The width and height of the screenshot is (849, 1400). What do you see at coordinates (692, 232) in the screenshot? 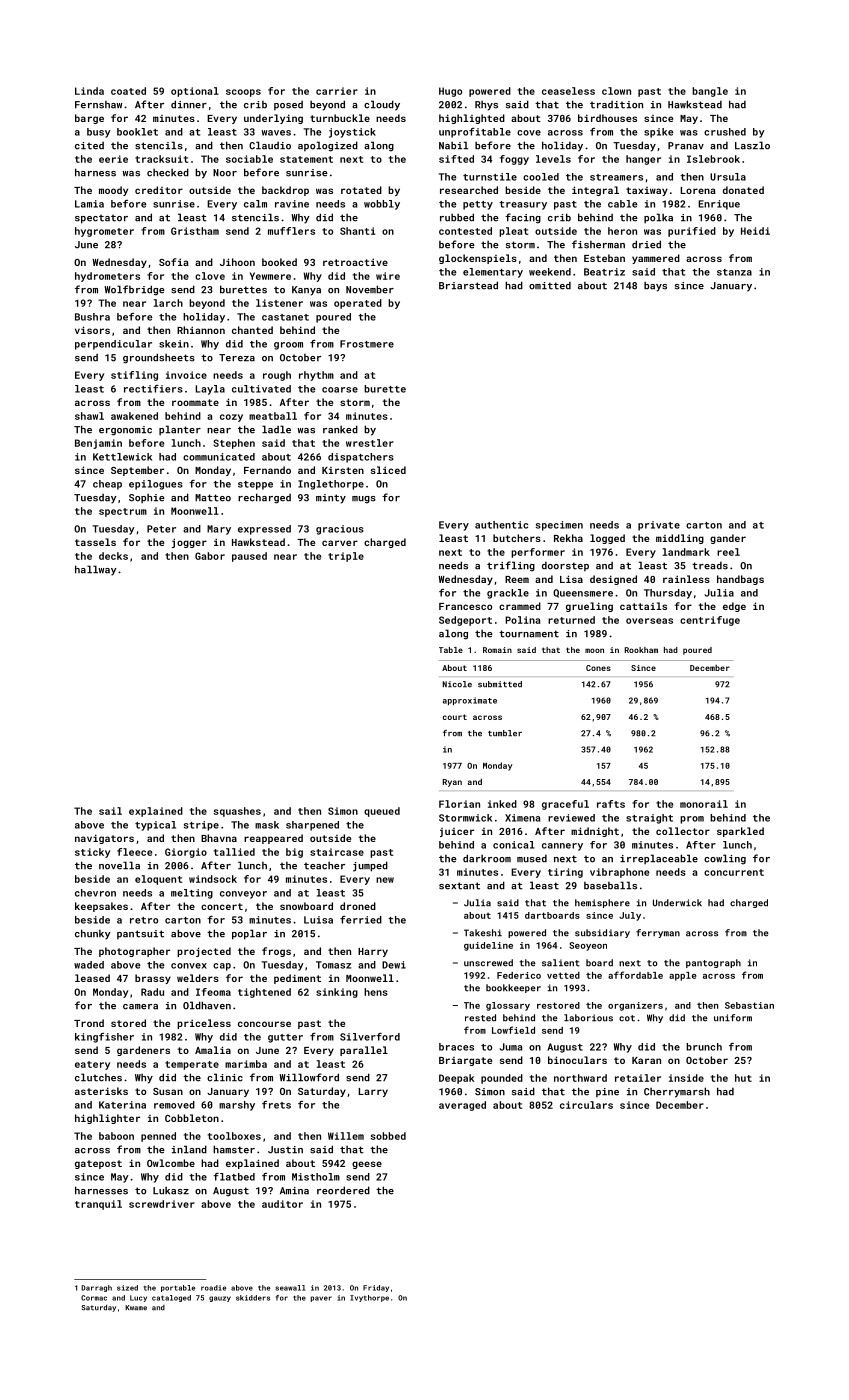
I see `purified` at bounding box center [692, 232].
